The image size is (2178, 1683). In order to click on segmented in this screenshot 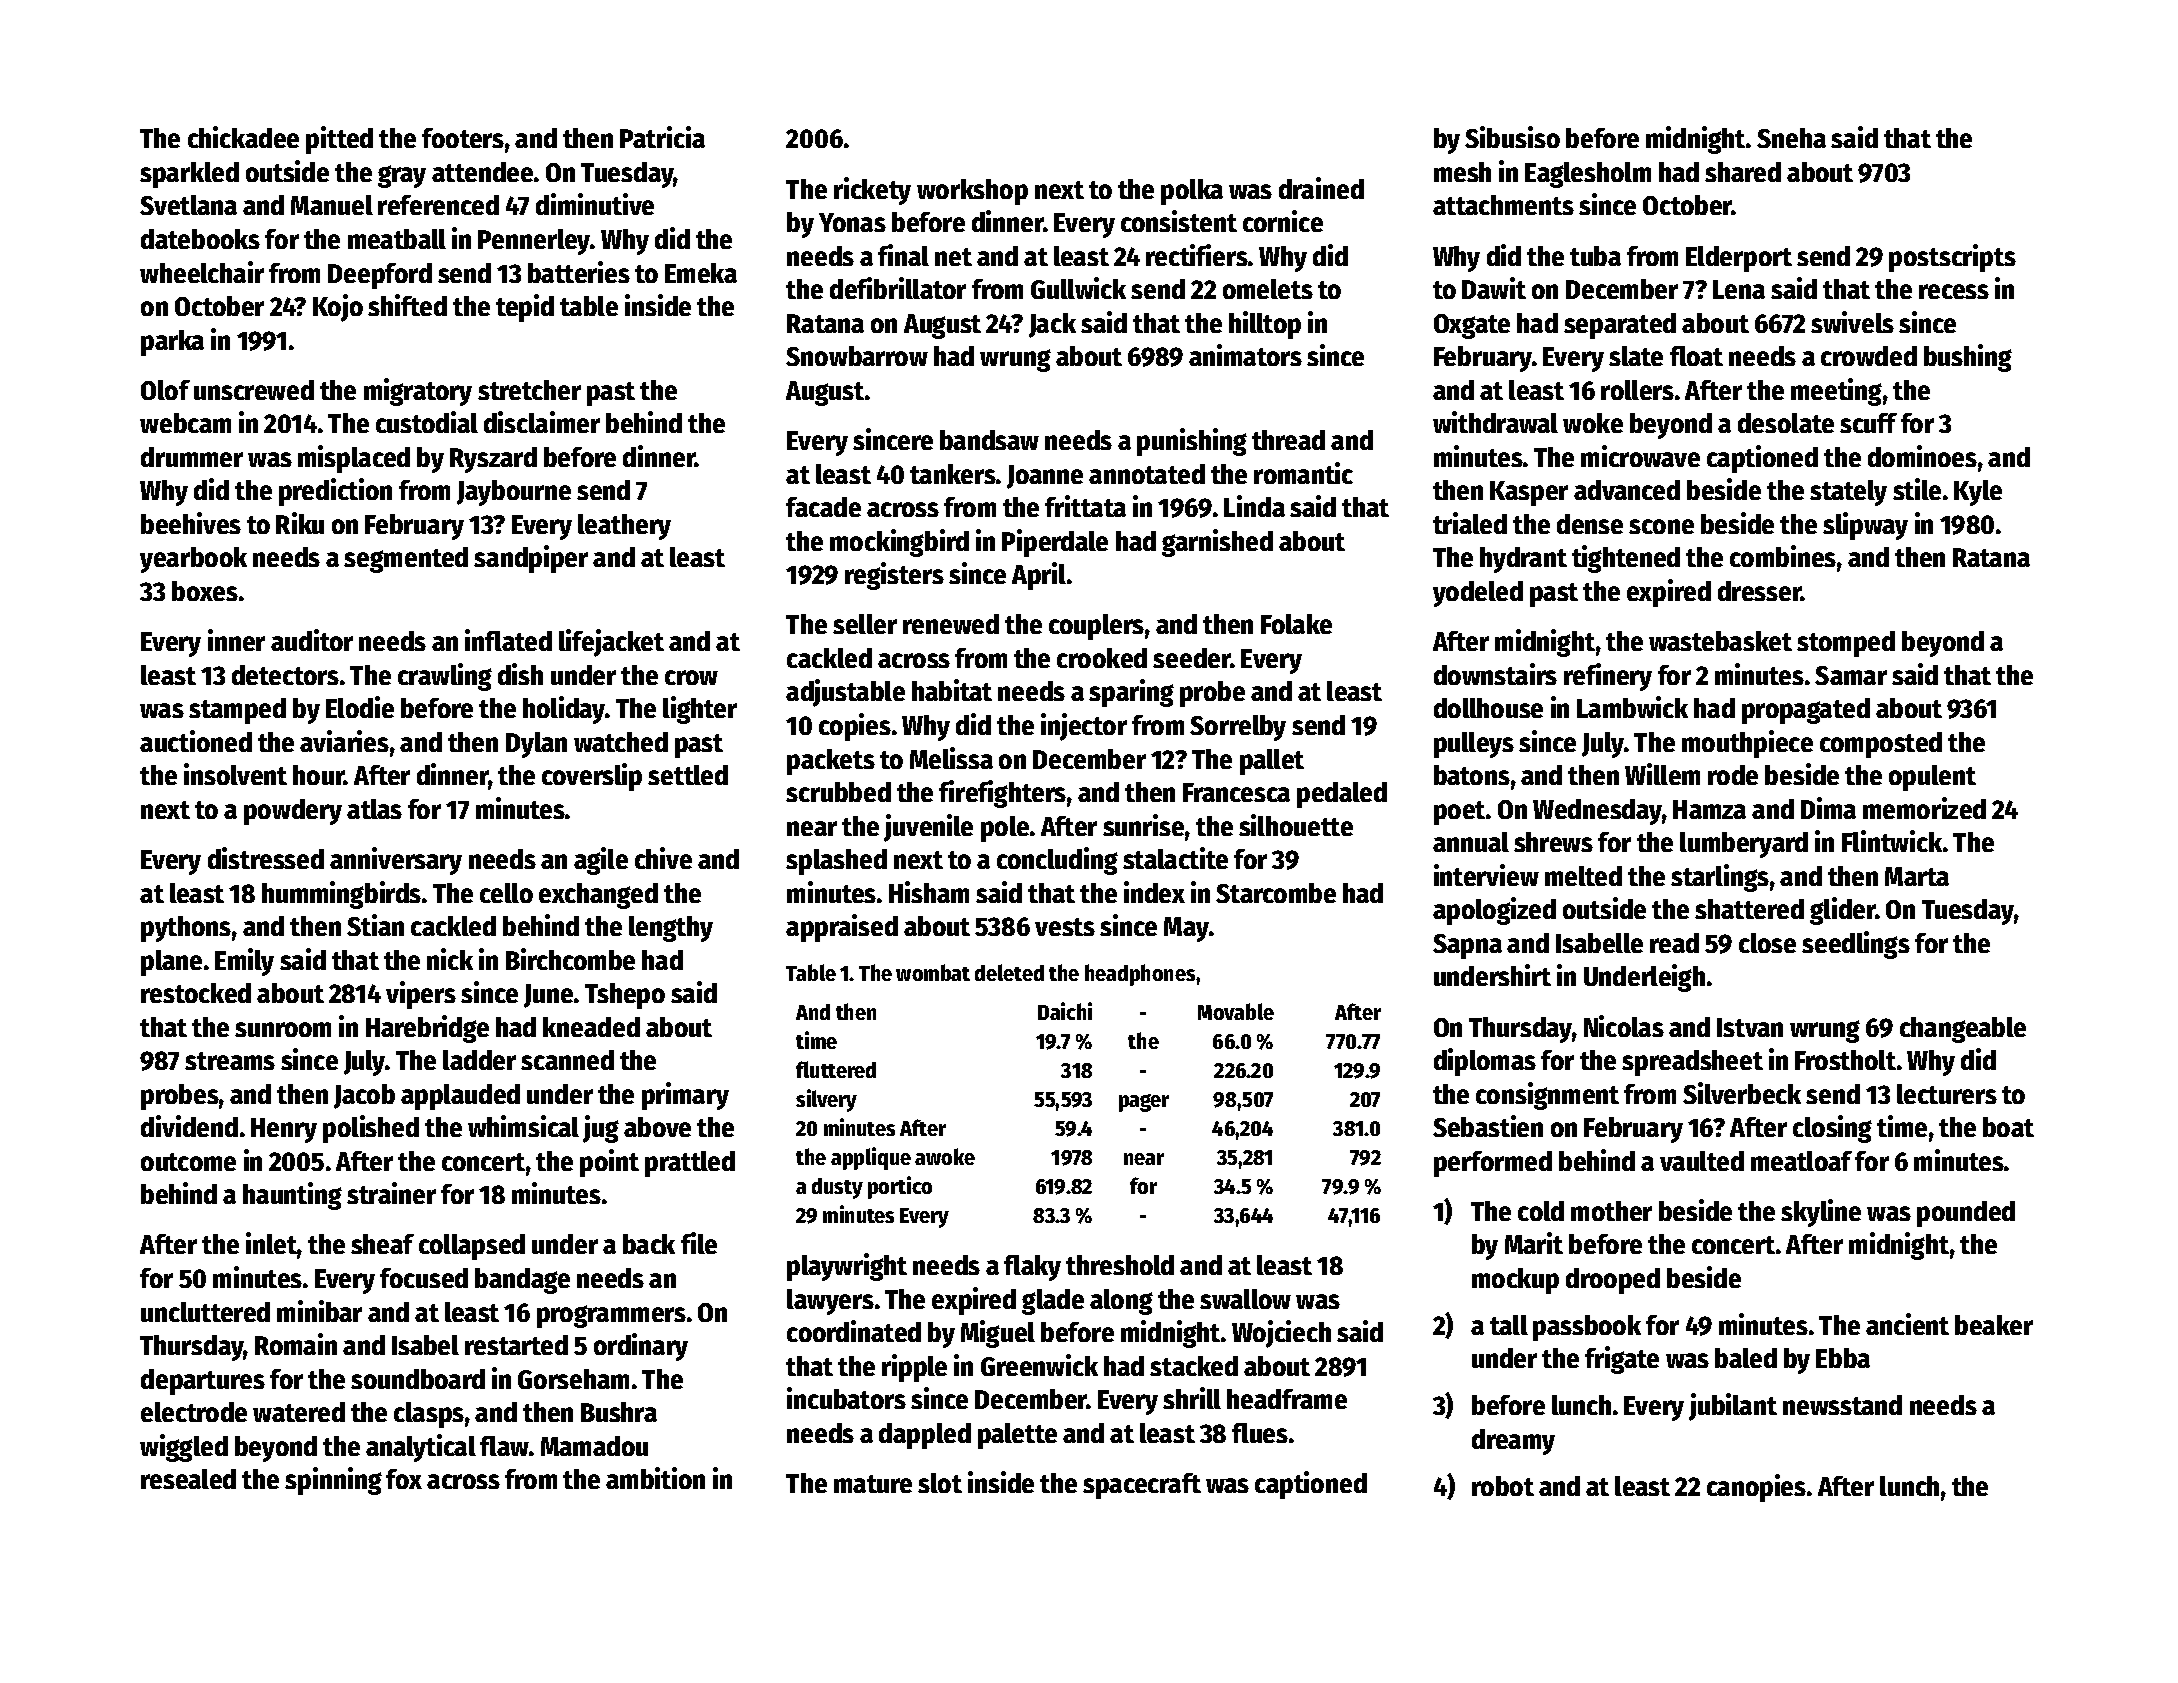, I will do `click(406, 560)`.
